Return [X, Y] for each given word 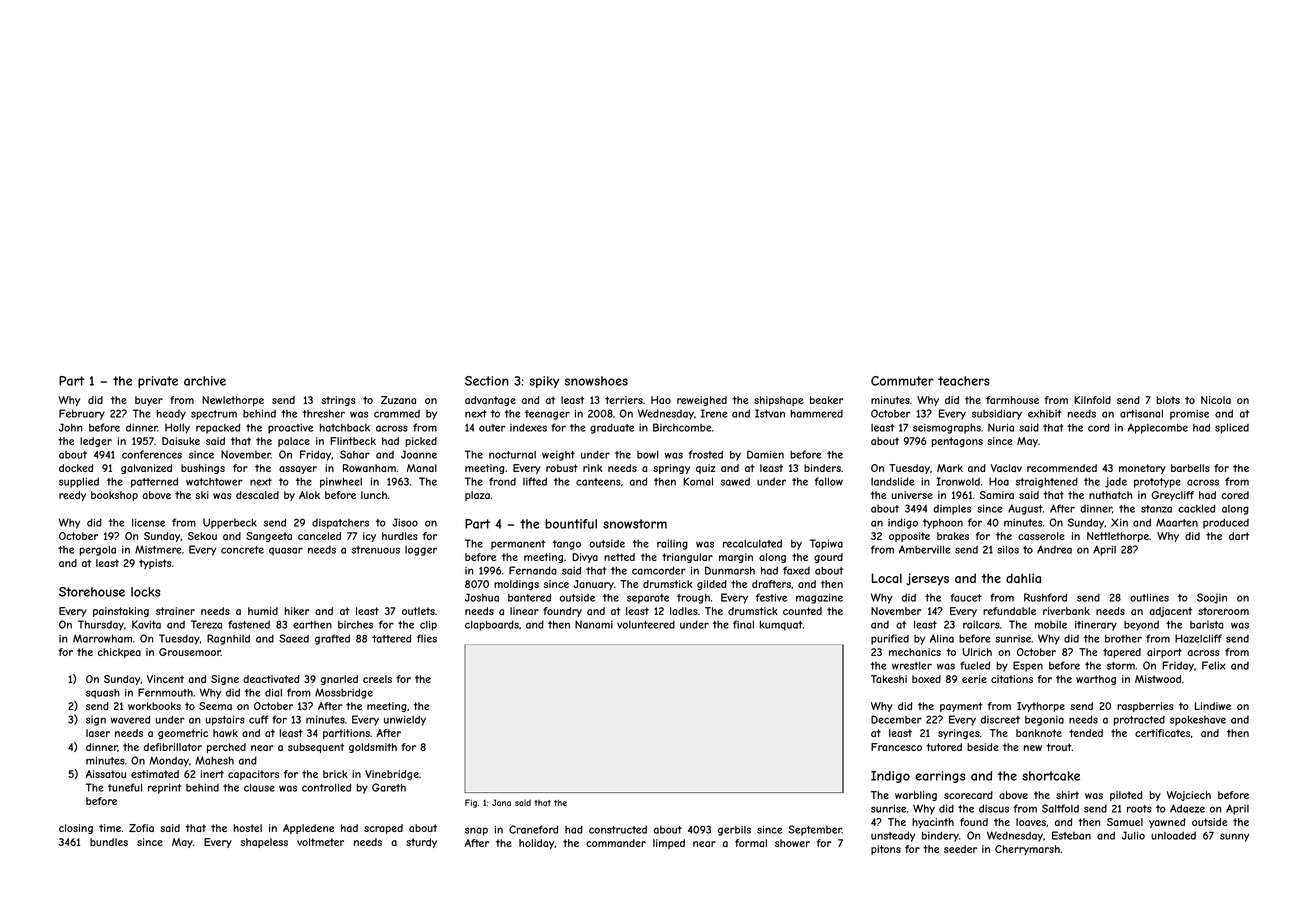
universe [912, 495]
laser [98, 733]
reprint [165, 788]
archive [205, 381]
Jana [501, 802]
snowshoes [596, 381]
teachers [964, 381]
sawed [735, 481]
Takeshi [889, 679]
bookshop [114, 496]
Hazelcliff [1198, 638]
